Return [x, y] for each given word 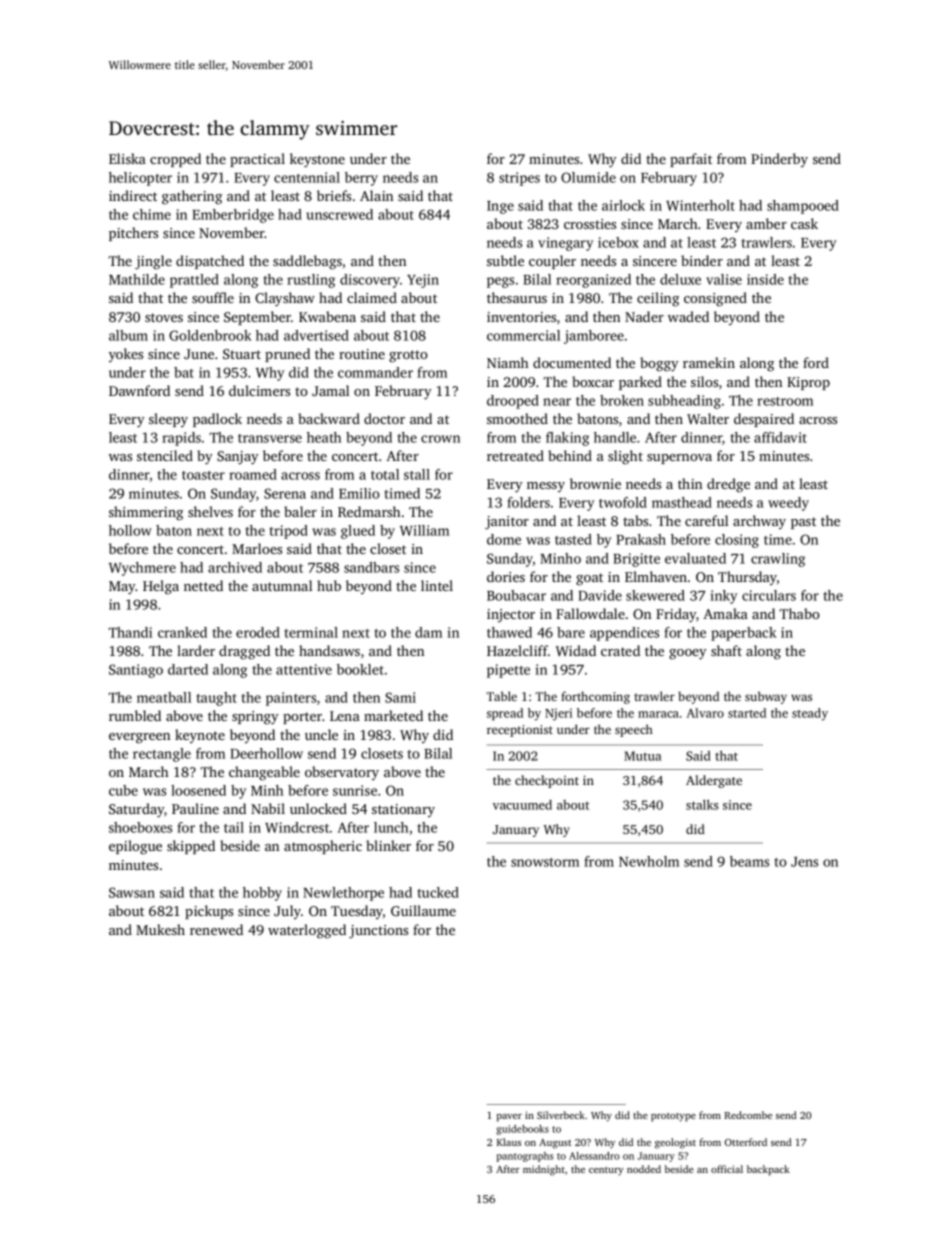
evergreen [139, 738]
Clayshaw [285, 299]
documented [572, 362]
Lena [345, 716]
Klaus [509, 1142]
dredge [728, 485]
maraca [658, 714]
